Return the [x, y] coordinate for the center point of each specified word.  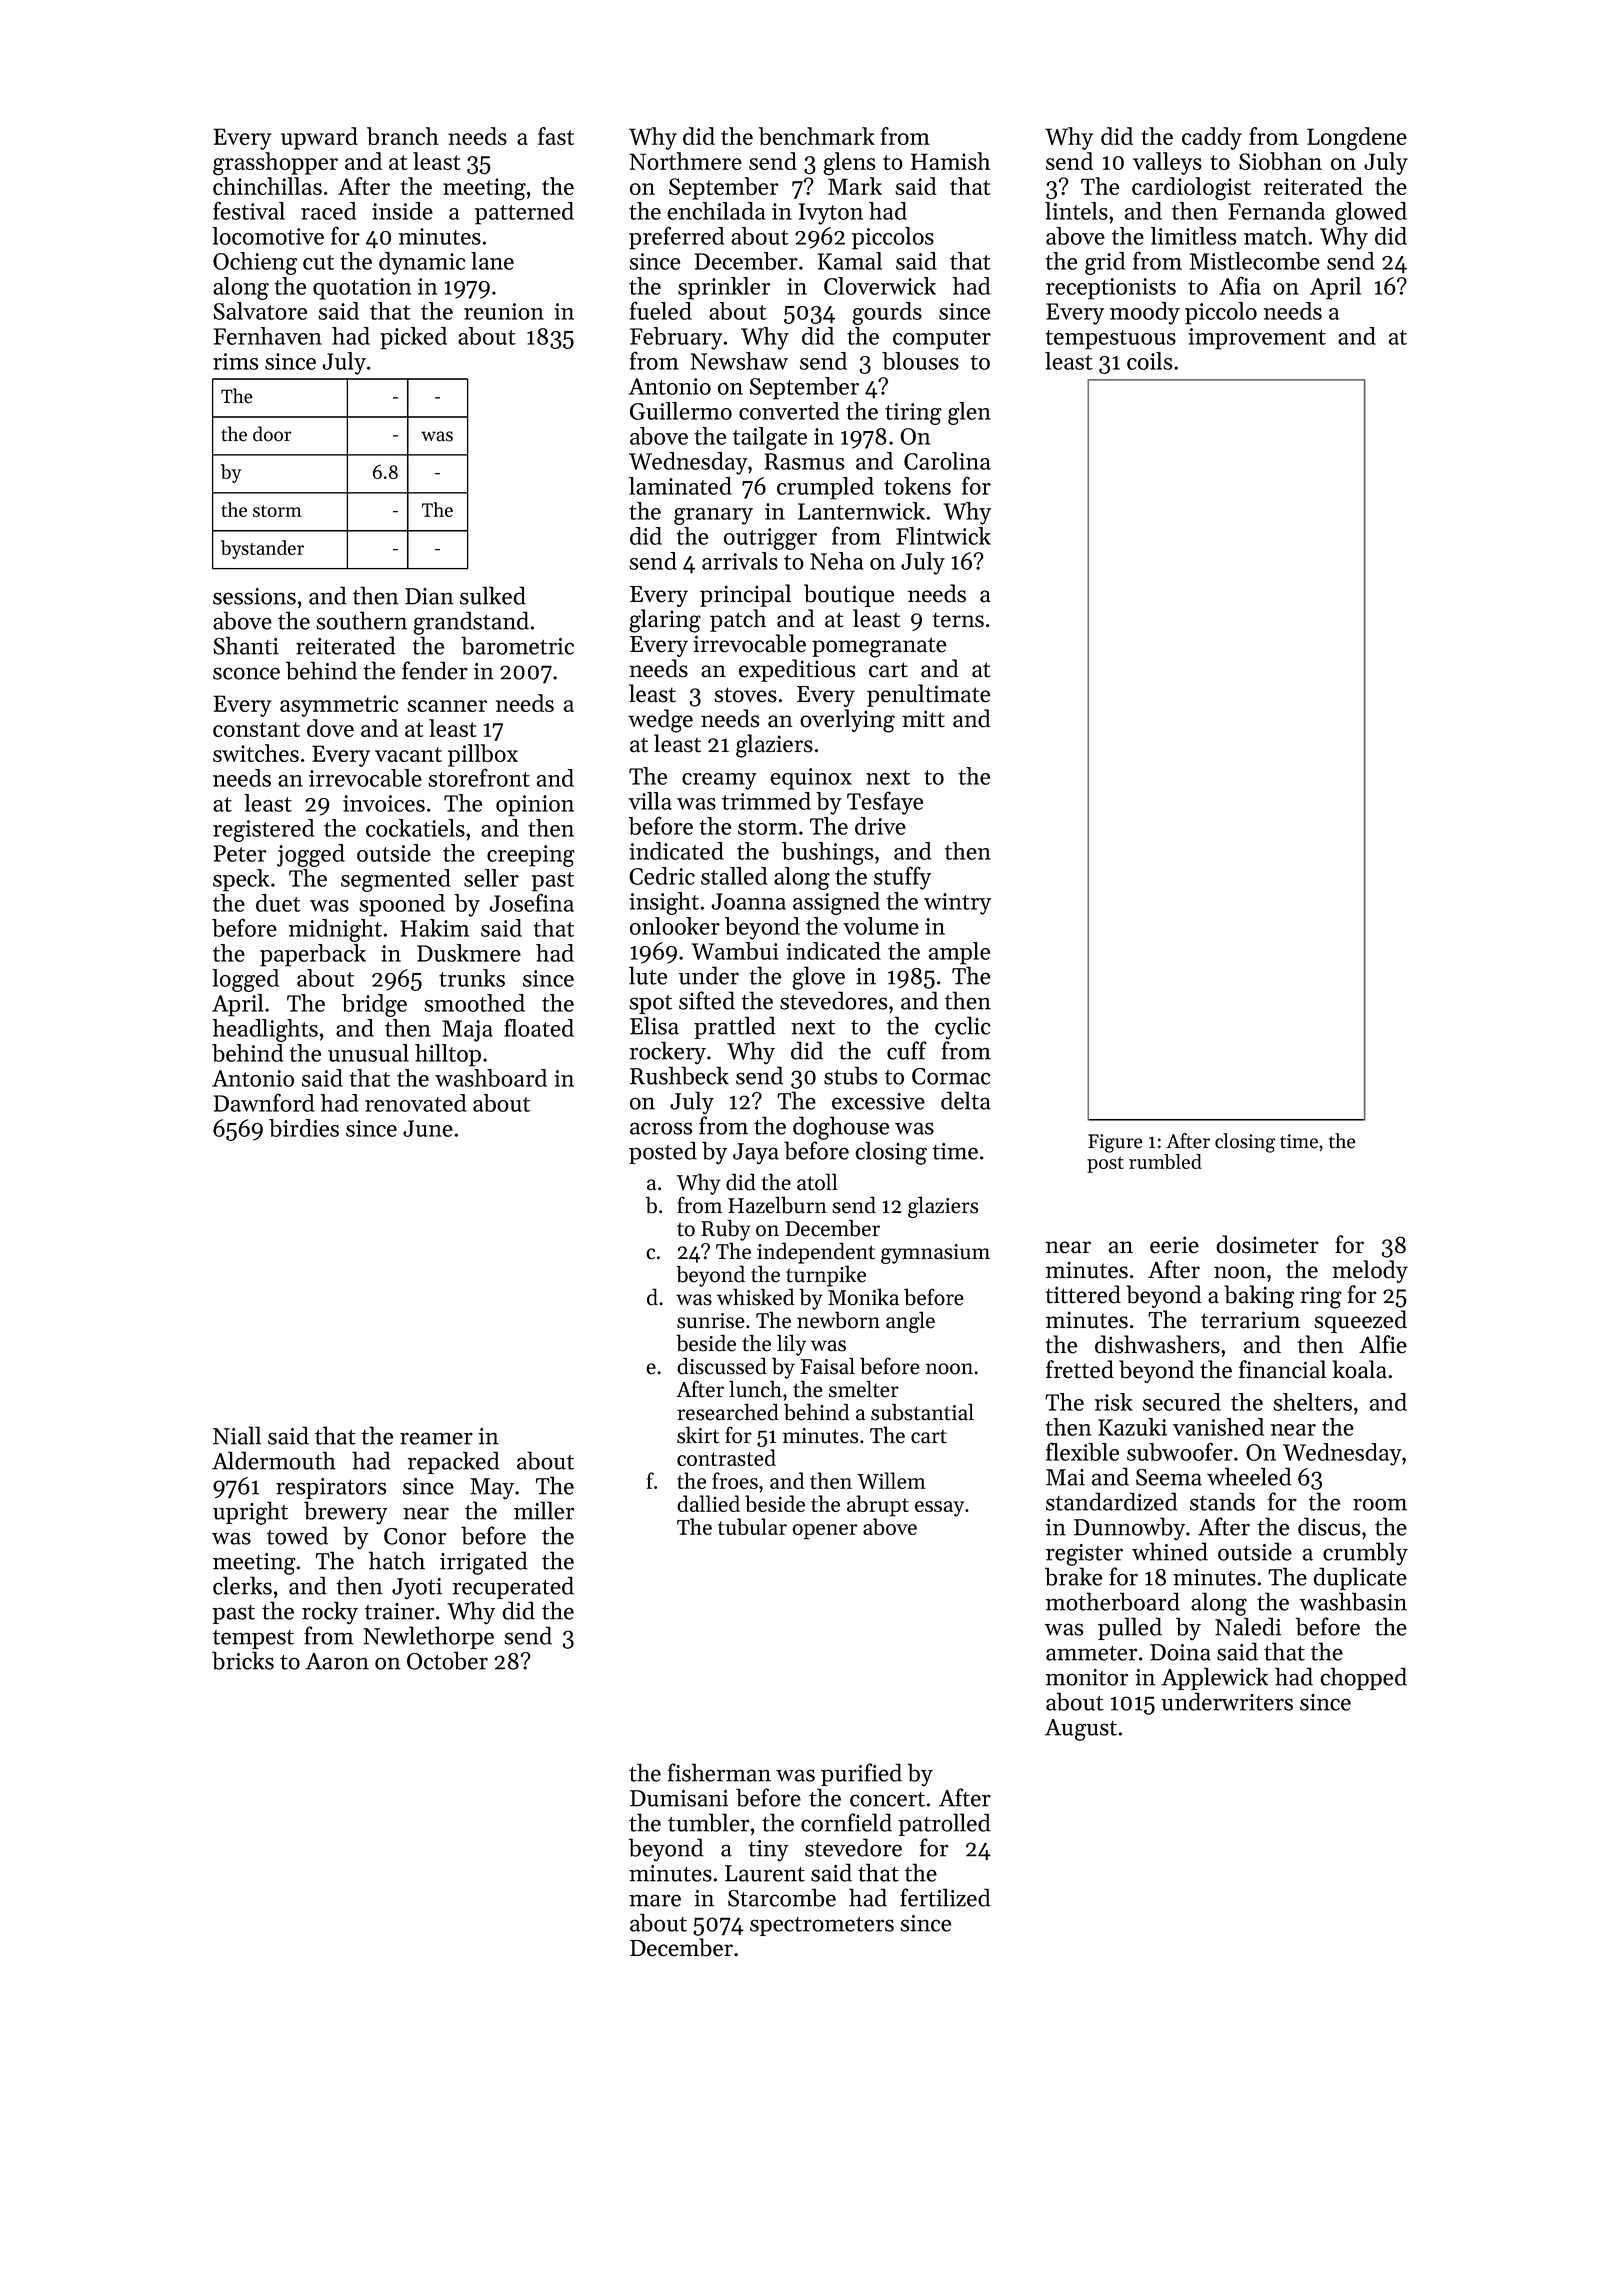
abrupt [878, 1506]
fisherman [719, 1772]
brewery [346, 1513]
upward [319, 138]
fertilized [945, 1897]
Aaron [337, 1661]
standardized [1112, 1501]
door [272, 434]
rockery [668, 1052]
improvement [1257, 339]
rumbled [1165, 1161]
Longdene [1357, 139]
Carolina [947, 461]
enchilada [716, 211]
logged [245, 980]
